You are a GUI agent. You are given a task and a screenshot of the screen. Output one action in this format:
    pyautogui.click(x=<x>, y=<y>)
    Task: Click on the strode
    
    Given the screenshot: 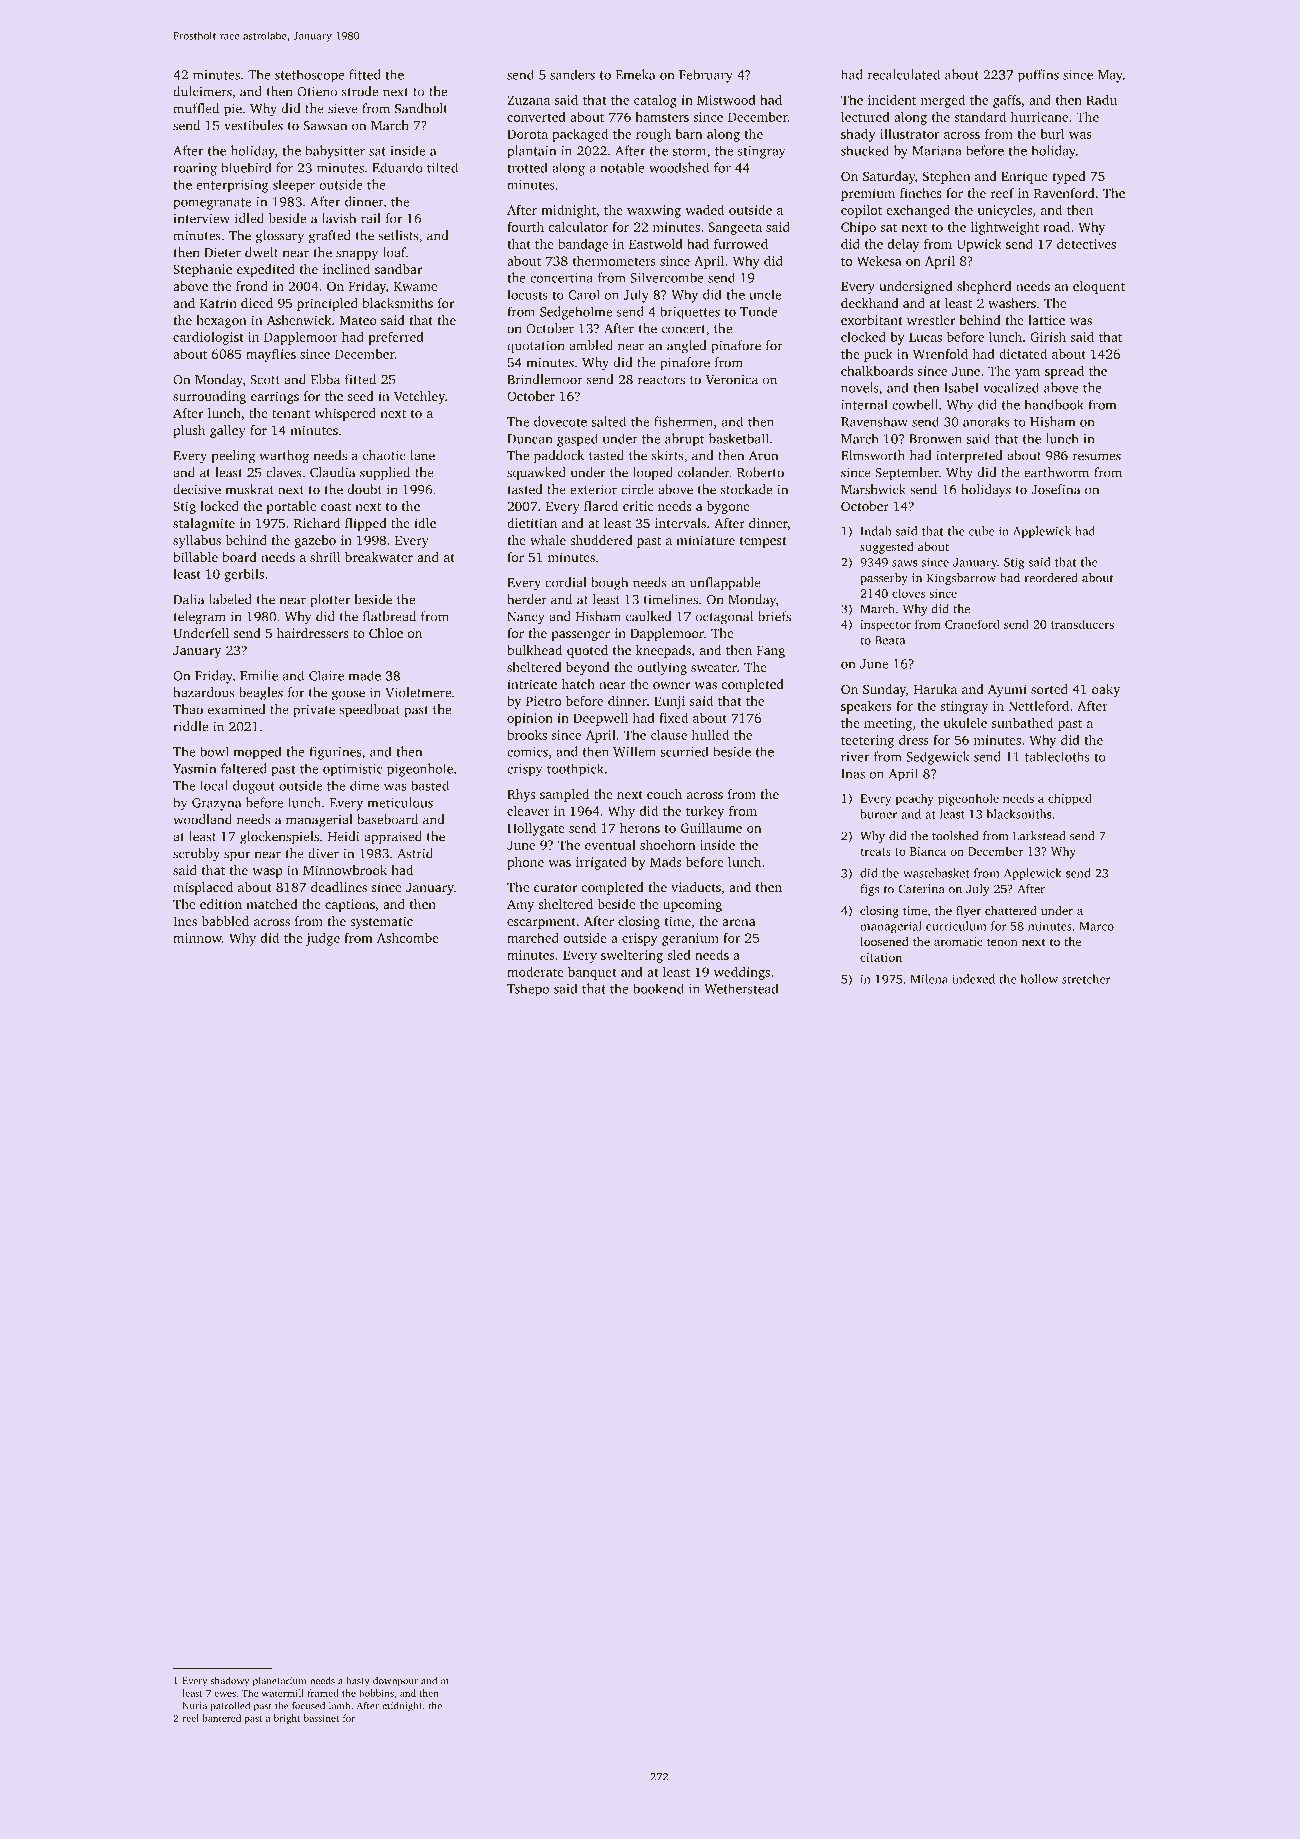 What is the action you would take?
    pyautogui.click(x=360, y=91)
